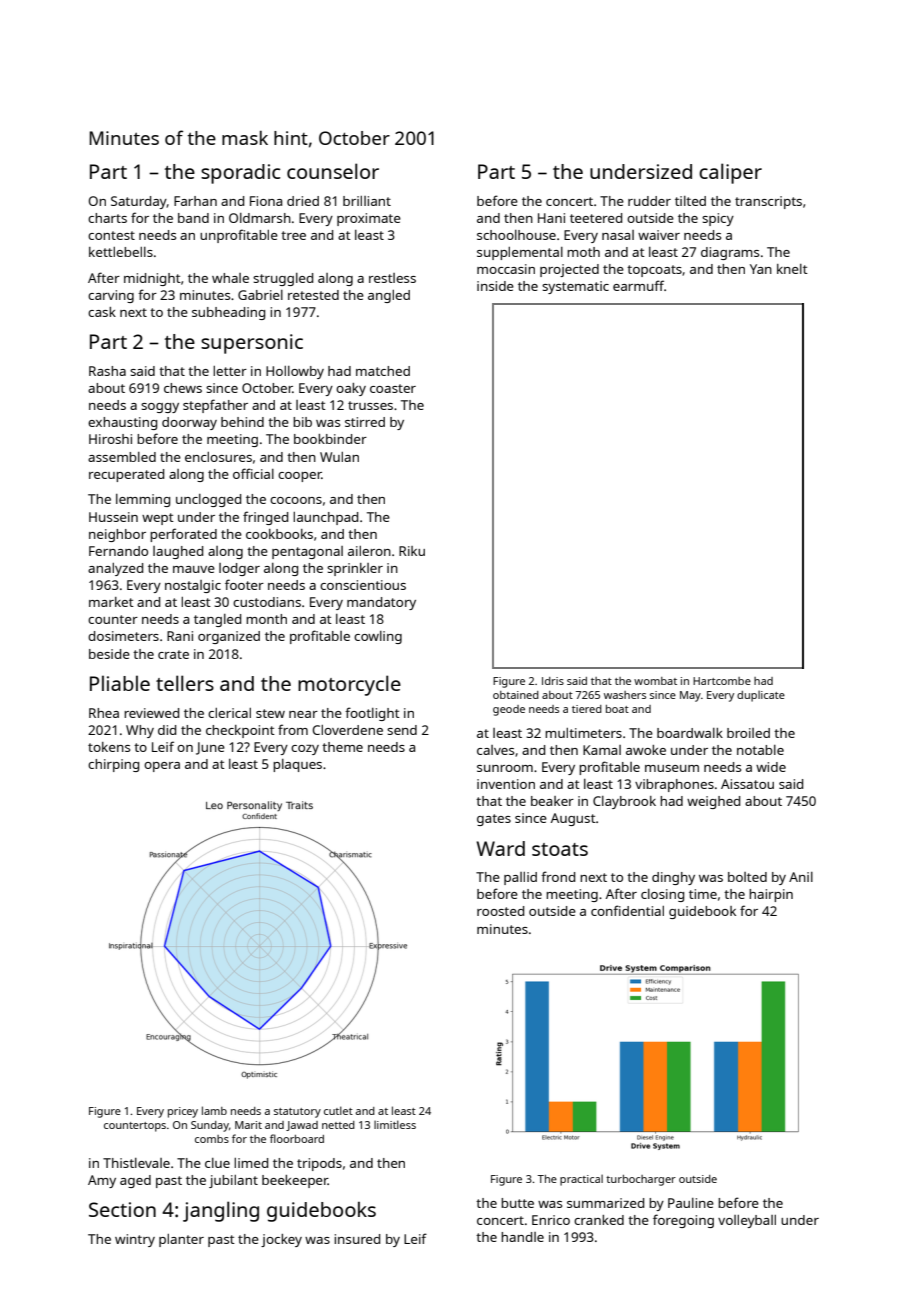 This screenshot has width=908, height=1316. What do you see at coordinates (109, 654) in the screenshot?
I see `beside` at bounding box center [109, 654].
